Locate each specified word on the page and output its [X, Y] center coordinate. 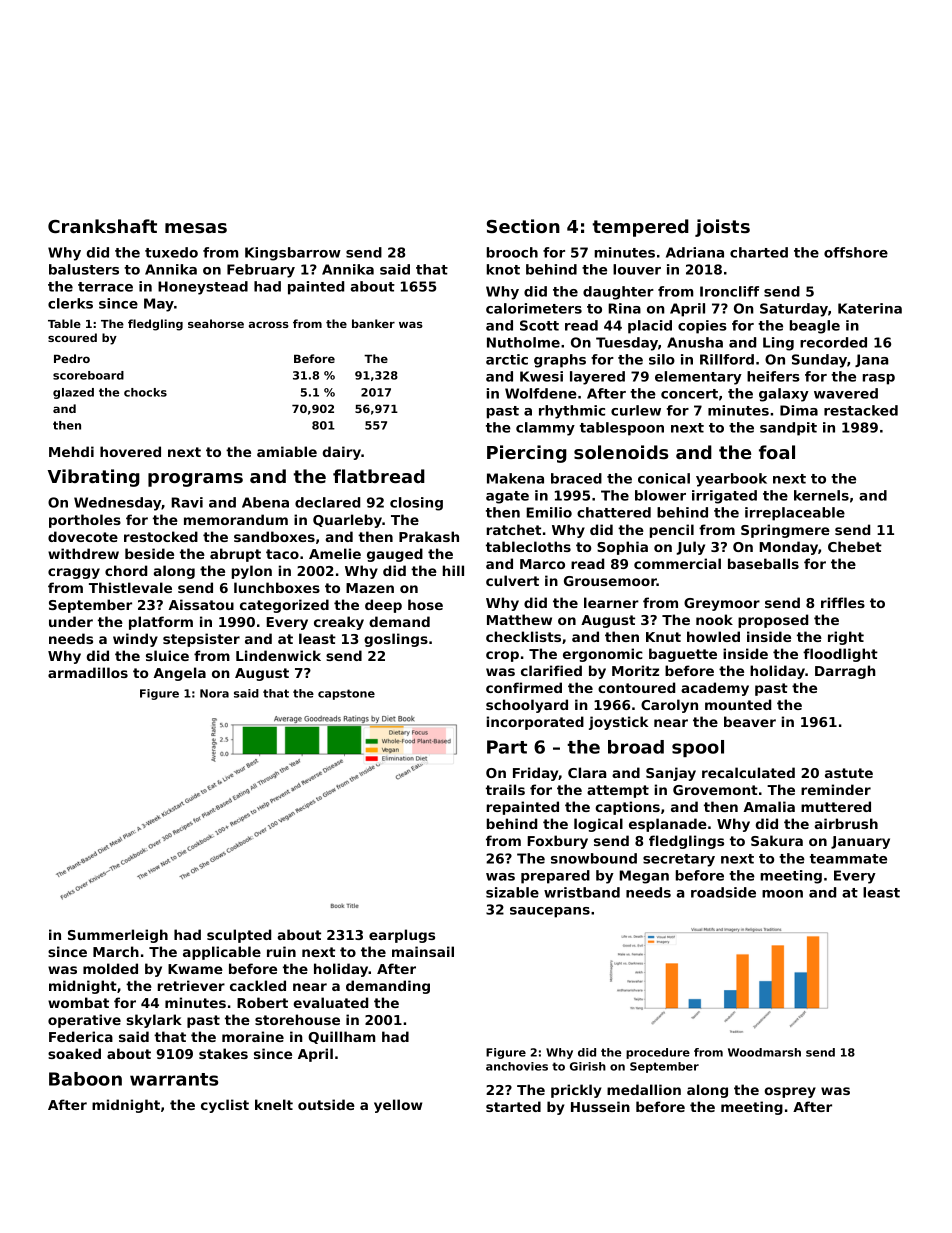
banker [373, 323]
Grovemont [715, 790]
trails [505, 789]
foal [777, 452]
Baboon [85, 1079]
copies [702, 327]
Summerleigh [118, 936]
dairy [342, 453]
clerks [70, 303]
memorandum [236, 519]
